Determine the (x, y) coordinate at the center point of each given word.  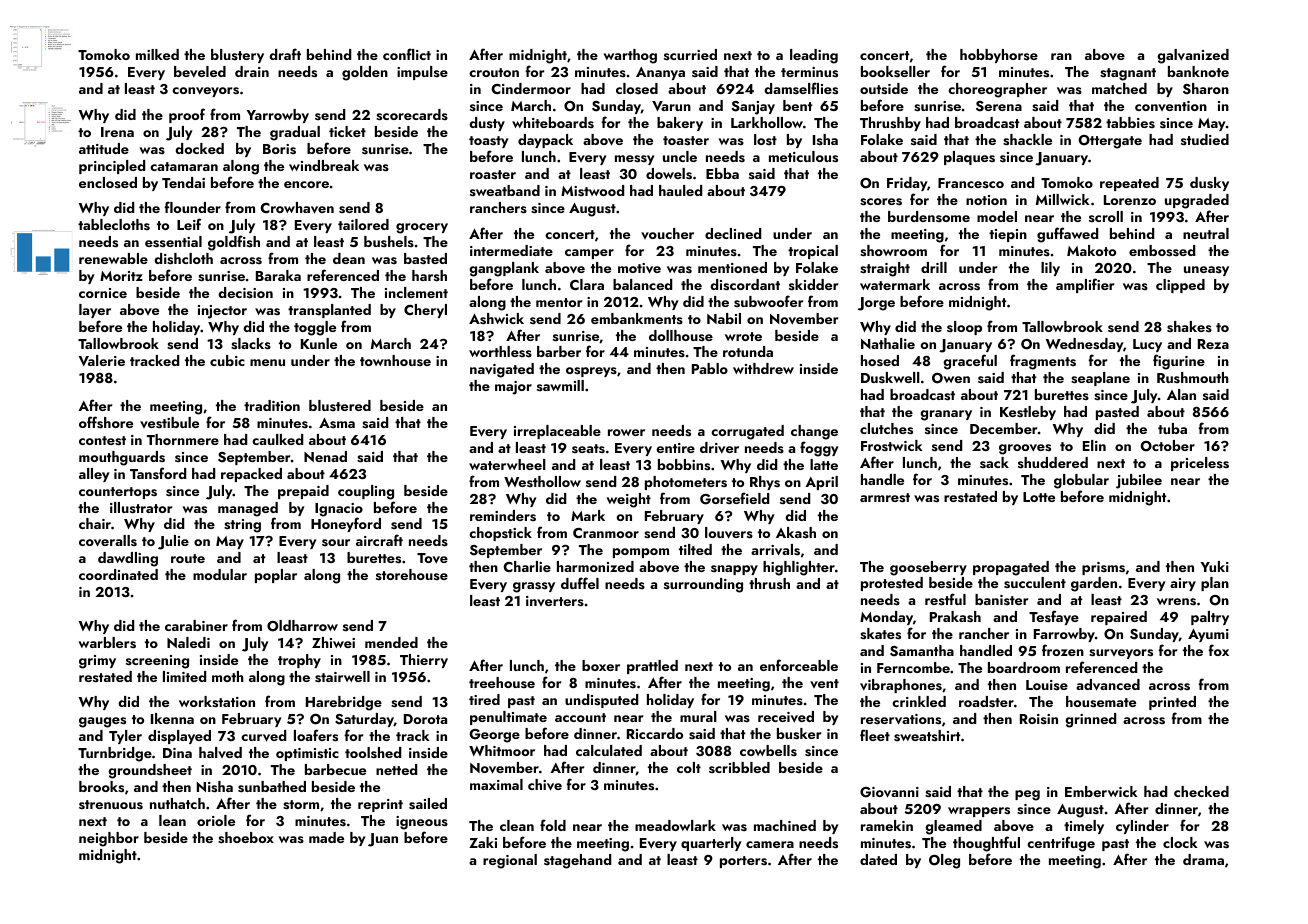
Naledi (188, 642)
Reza (1213, 344)
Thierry (424, 661)
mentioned (732, 267)
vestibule (169, 423)
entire (675, 448)
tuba (1172, 428)
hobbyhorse (999, 56)
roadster (986, 702)
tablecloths (114, 224)
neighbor (109, 839)
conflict (407, 54)
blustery (237, 56)
